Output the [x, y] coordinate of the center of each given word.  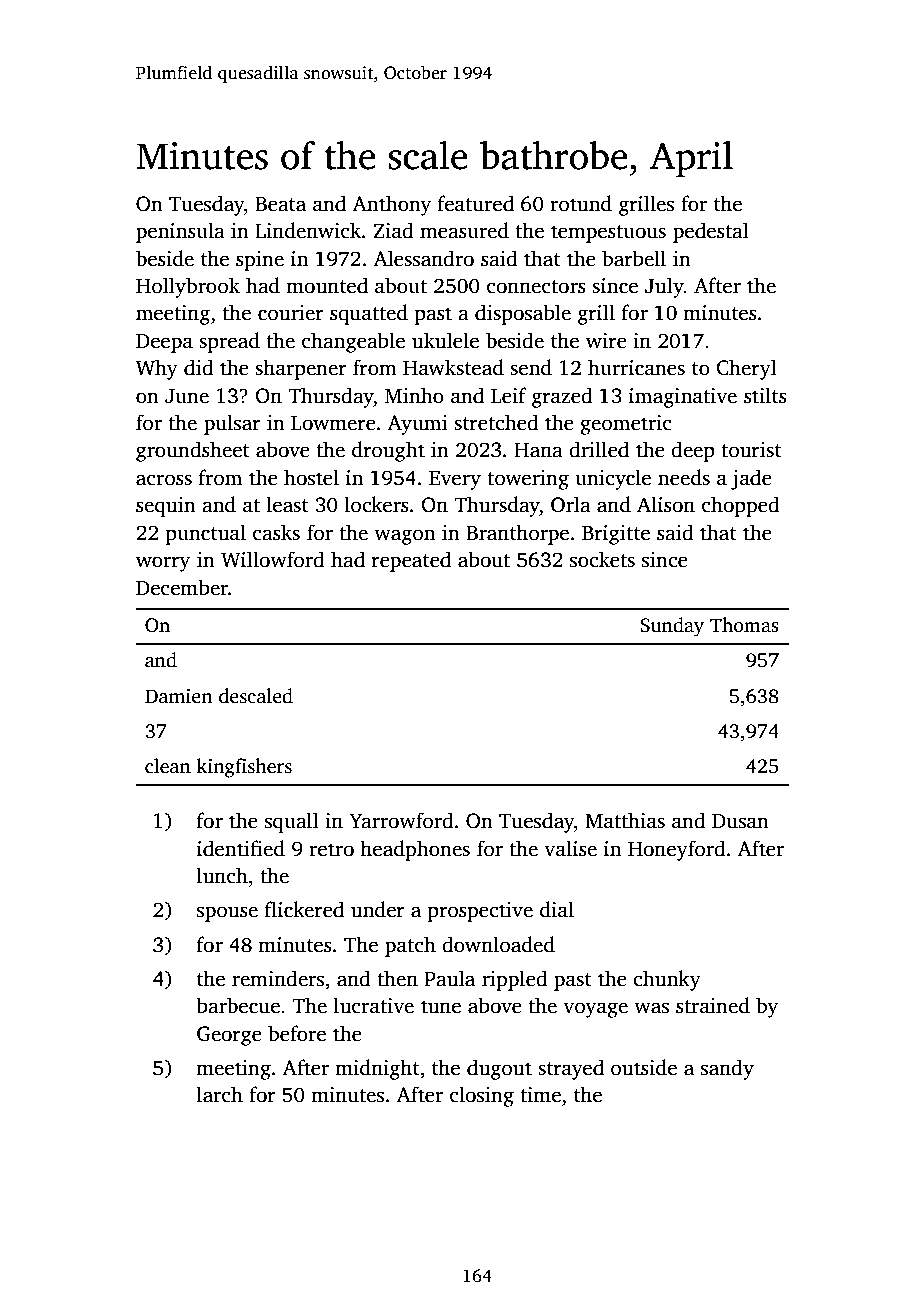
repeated [411, 561]
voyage [595, 1010]
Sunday [672, 627]
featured [476, 203]
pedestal [711, 232]
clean [168, 766]
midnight [377, 1069]
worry [163, 564]
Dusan [740, 821]
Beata [280, 204]
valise [570, 848]
